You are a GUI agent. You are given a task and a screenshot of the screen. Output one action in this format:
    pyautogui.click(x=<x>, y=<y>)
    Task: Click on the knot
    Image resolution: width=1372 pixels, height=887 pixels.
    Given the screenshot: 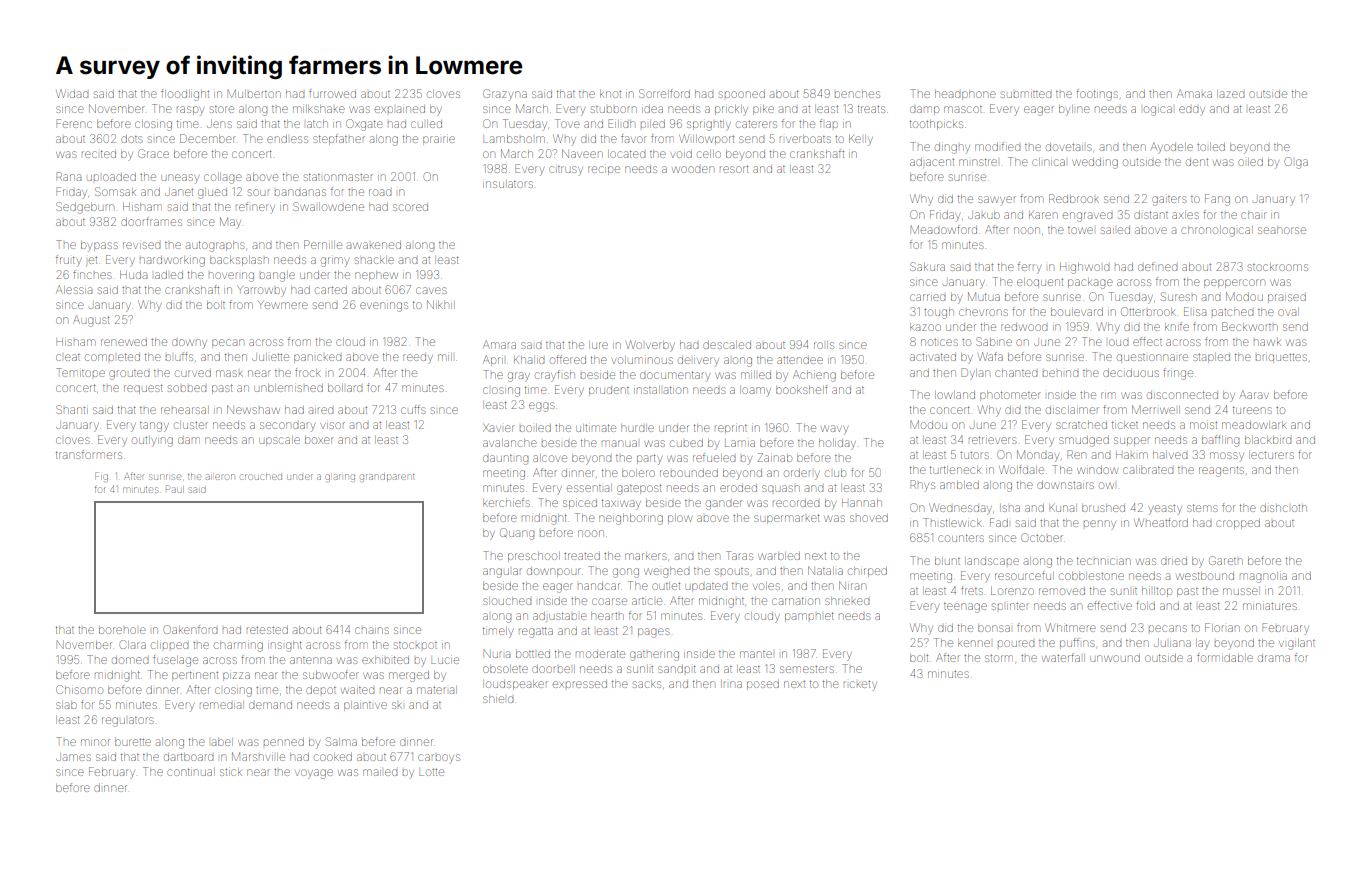 What is the action you would take?
    pyautogui.click(x=610, y=94)
